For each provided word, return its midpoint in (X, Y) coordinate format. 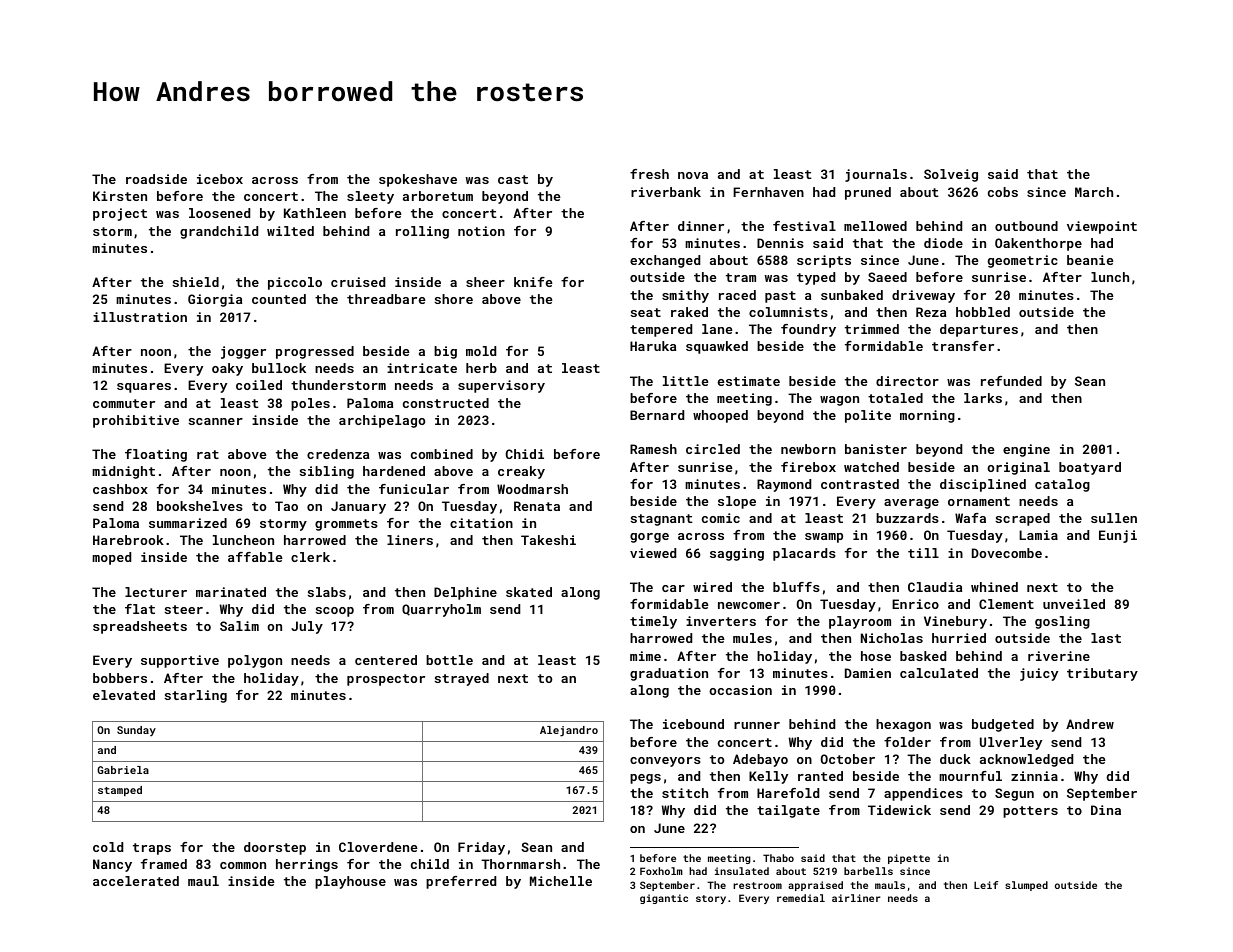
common (243, 865)
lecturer (156, 592)
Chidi (525, 454)
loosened (219, 213)
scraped (1023, 519)
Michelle (561, 881)
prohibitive (136, 421)
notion (481, 231)
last (1106, 638)
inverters (721, 621)
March (1094, 192)
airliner (856, 898)
